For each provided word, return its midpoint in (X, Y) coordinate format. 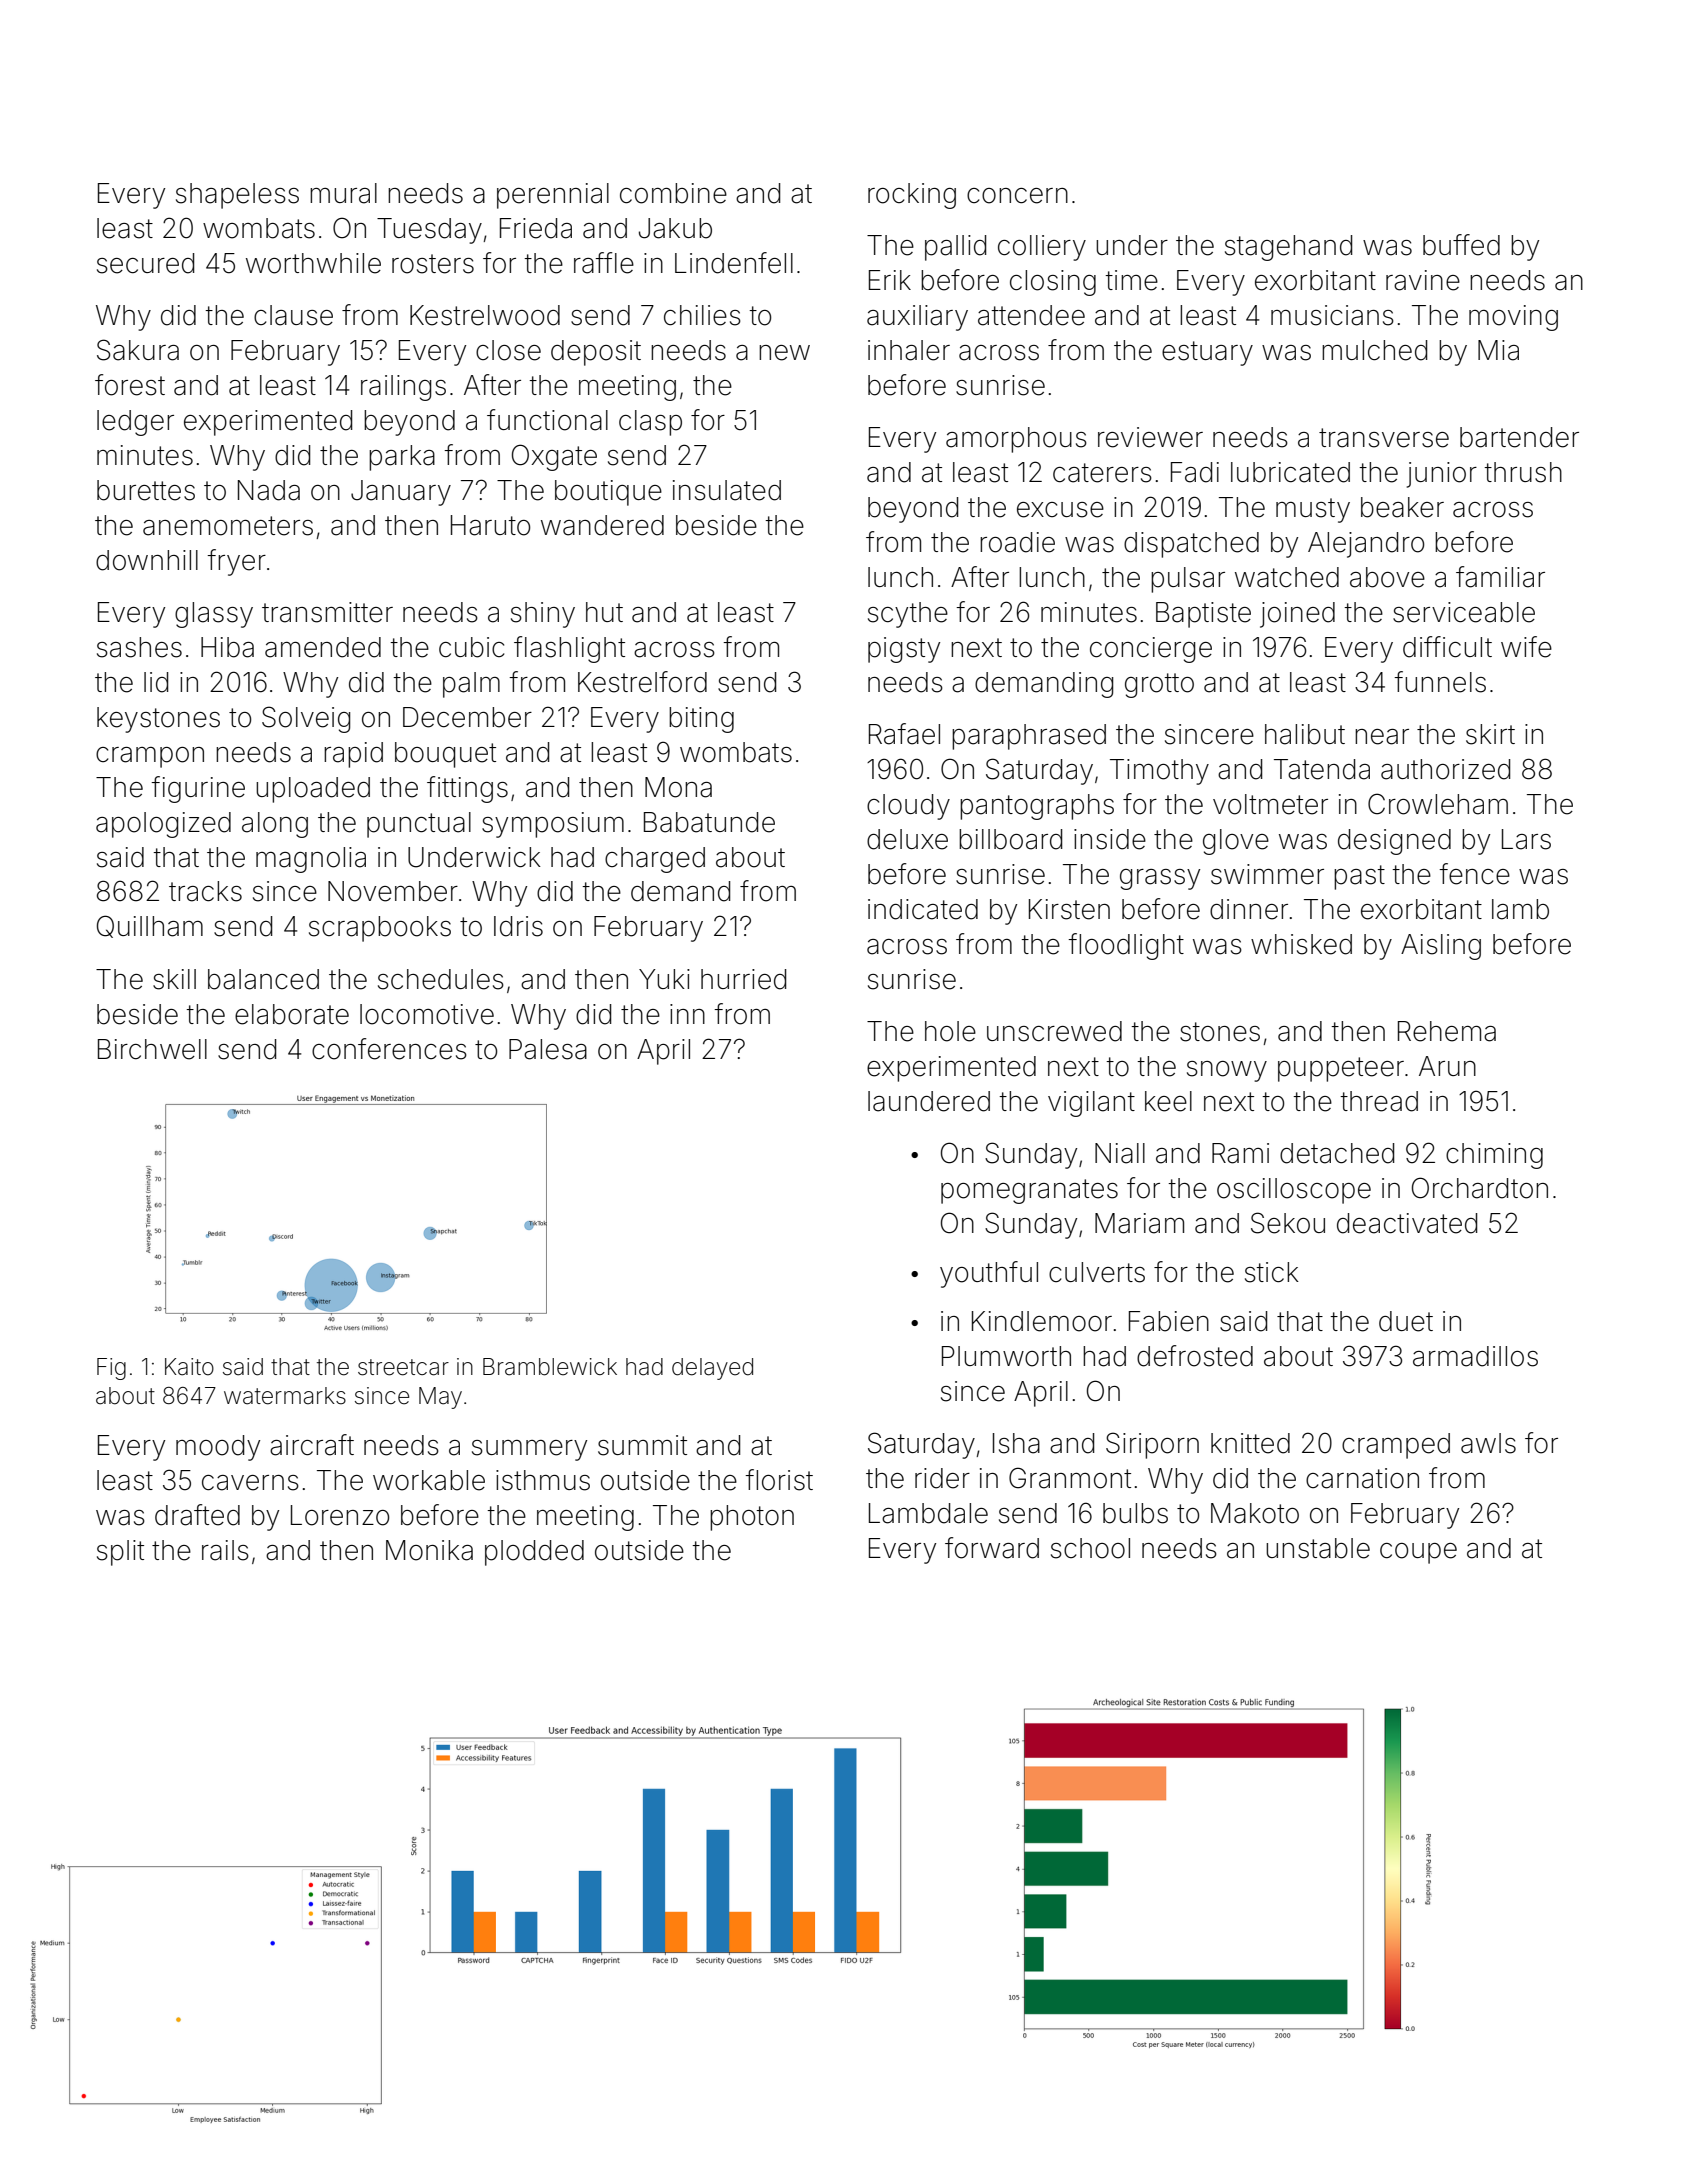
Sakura (138, 350)
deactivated (1407, 1223)
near (1382, 737)
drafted (197, 1515)
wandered (602, 525)
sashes (139, 647)
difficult (1447, 647)
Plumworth (1006, 1356)
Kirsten (1069, 909)
